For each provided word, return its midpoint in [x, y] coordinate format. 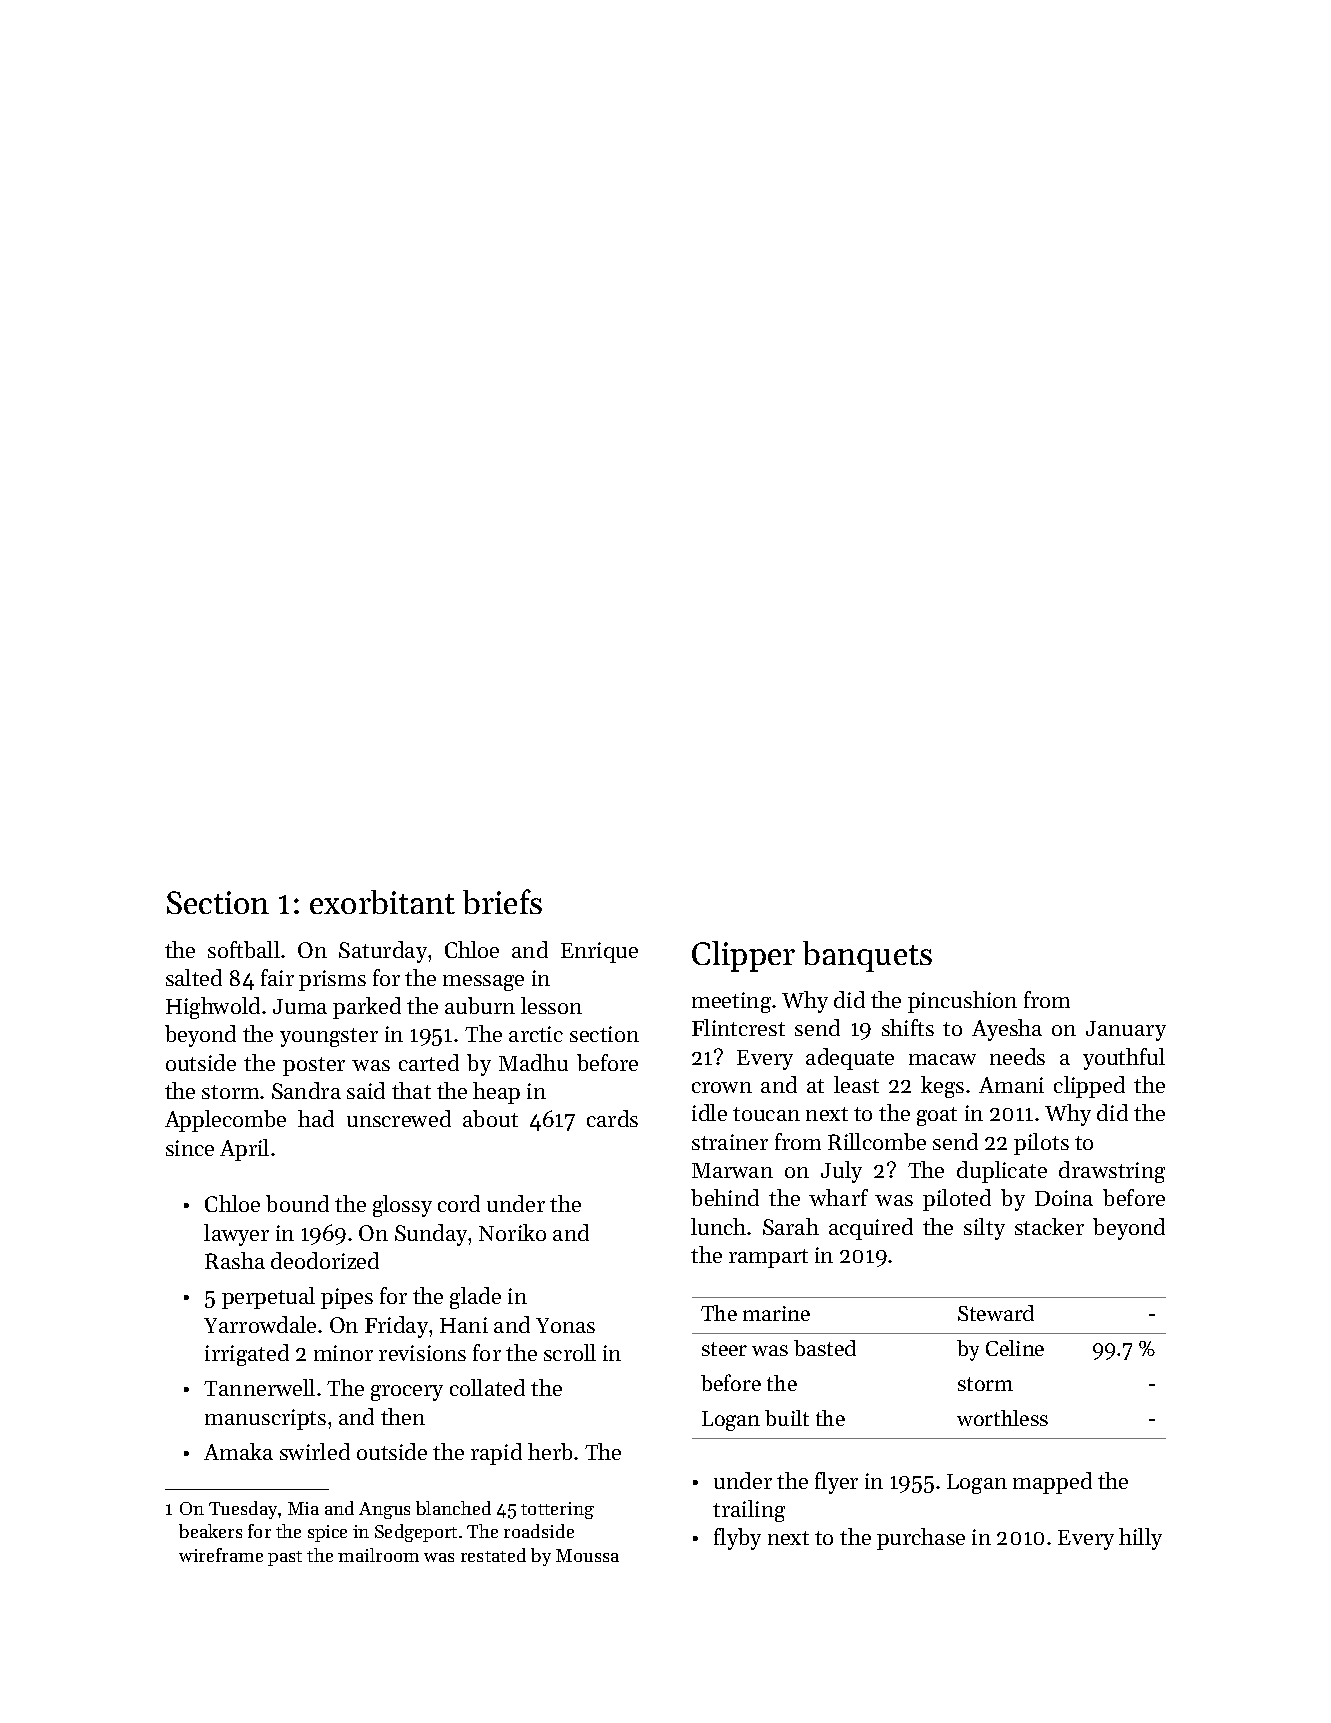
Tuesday [244, 1510]
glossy [402, 1206]
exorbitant [382, 902]
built [787, 1418]
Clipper [743, 956]
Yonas [565, 1325]
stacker [1049, 1226]
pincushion [962, 1002]
